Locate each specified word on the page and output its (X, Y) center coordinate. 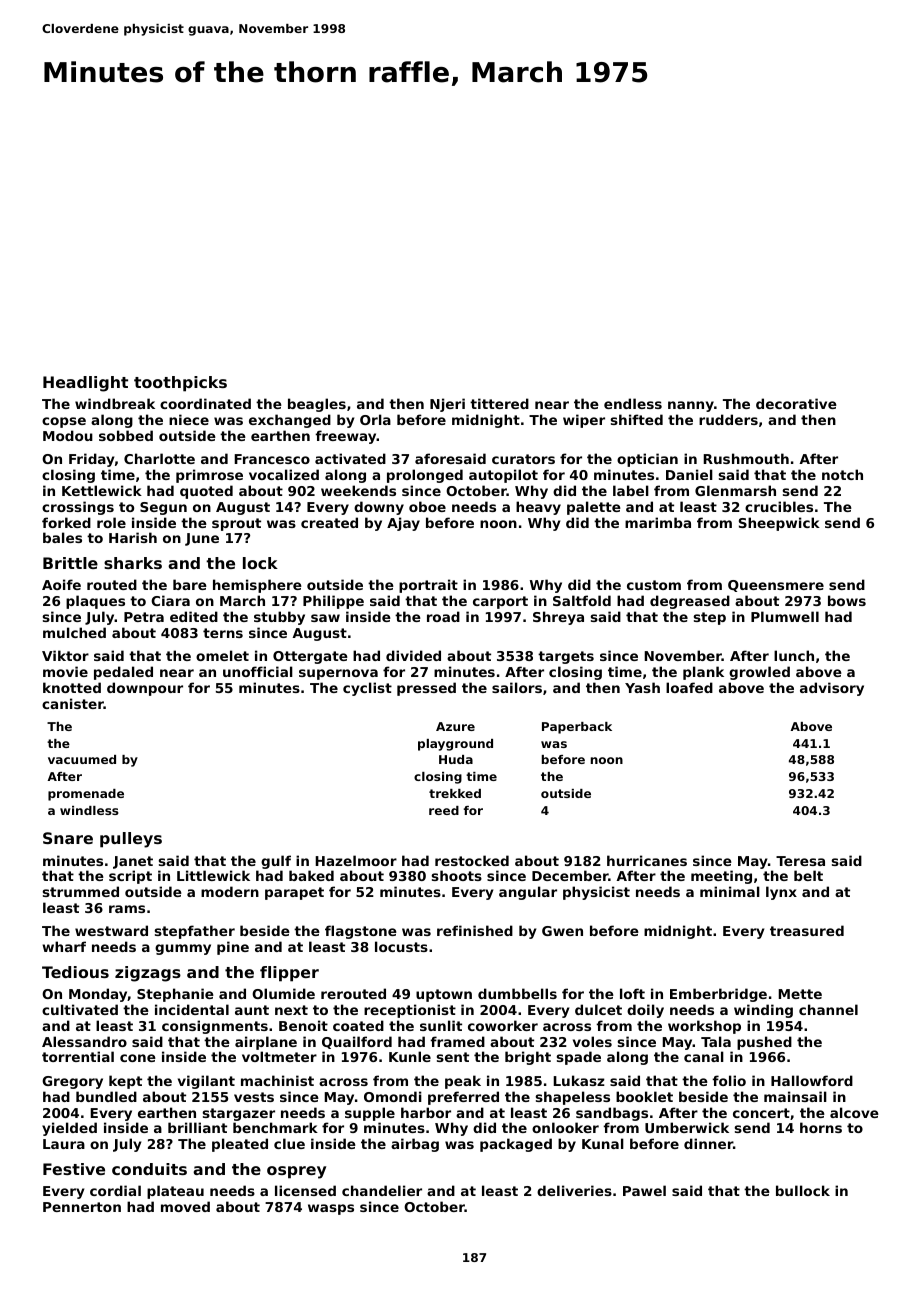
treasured (807, 930)
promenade (86, 795)
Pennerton (82, 1207)
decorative (796, 403)
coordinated (205, 403)
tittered (499, 403)
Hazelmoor (356, 860)
